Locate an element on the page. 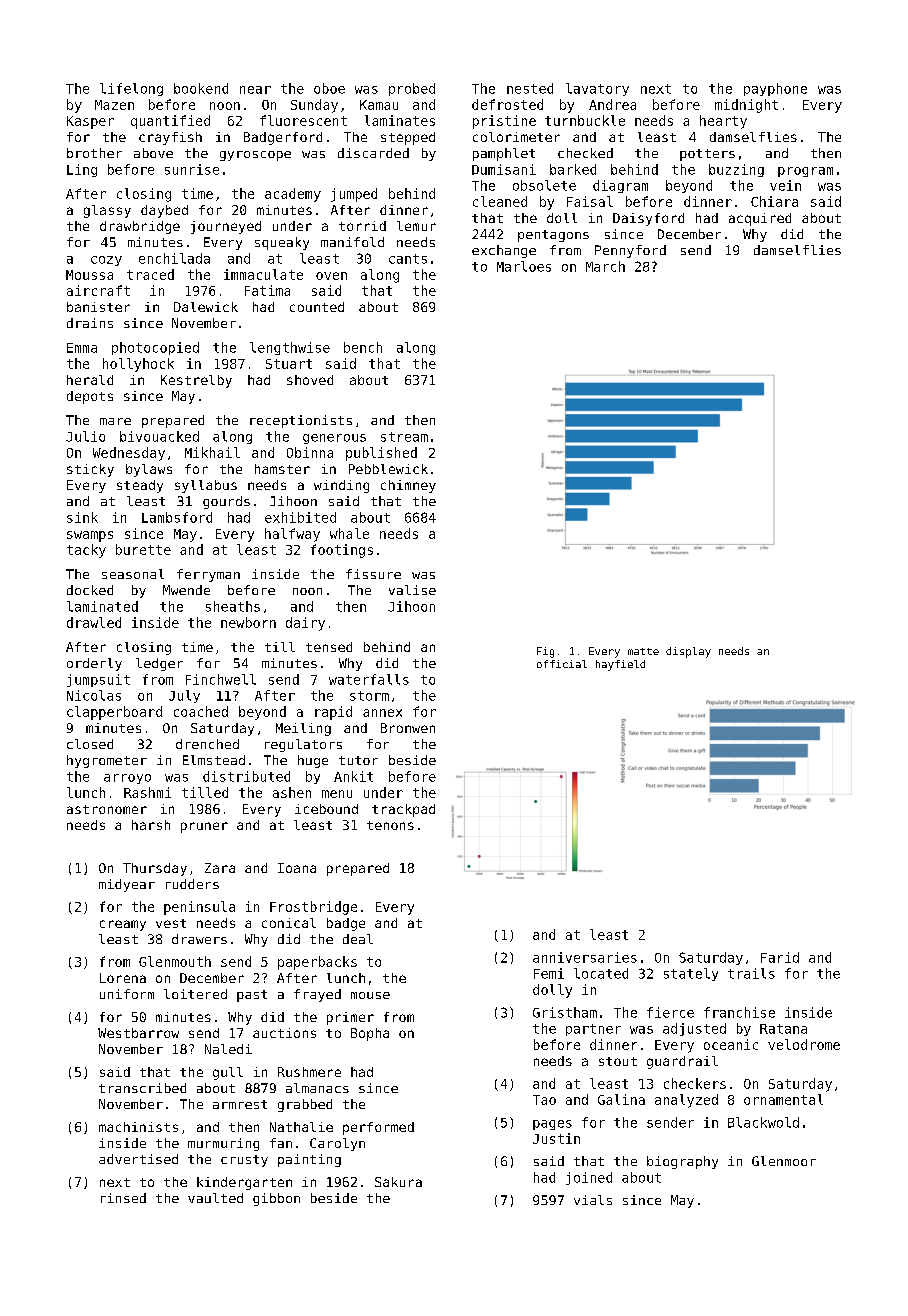 The width and height of the image is (908, 1316). nested is located at coordinates (530, 88).
